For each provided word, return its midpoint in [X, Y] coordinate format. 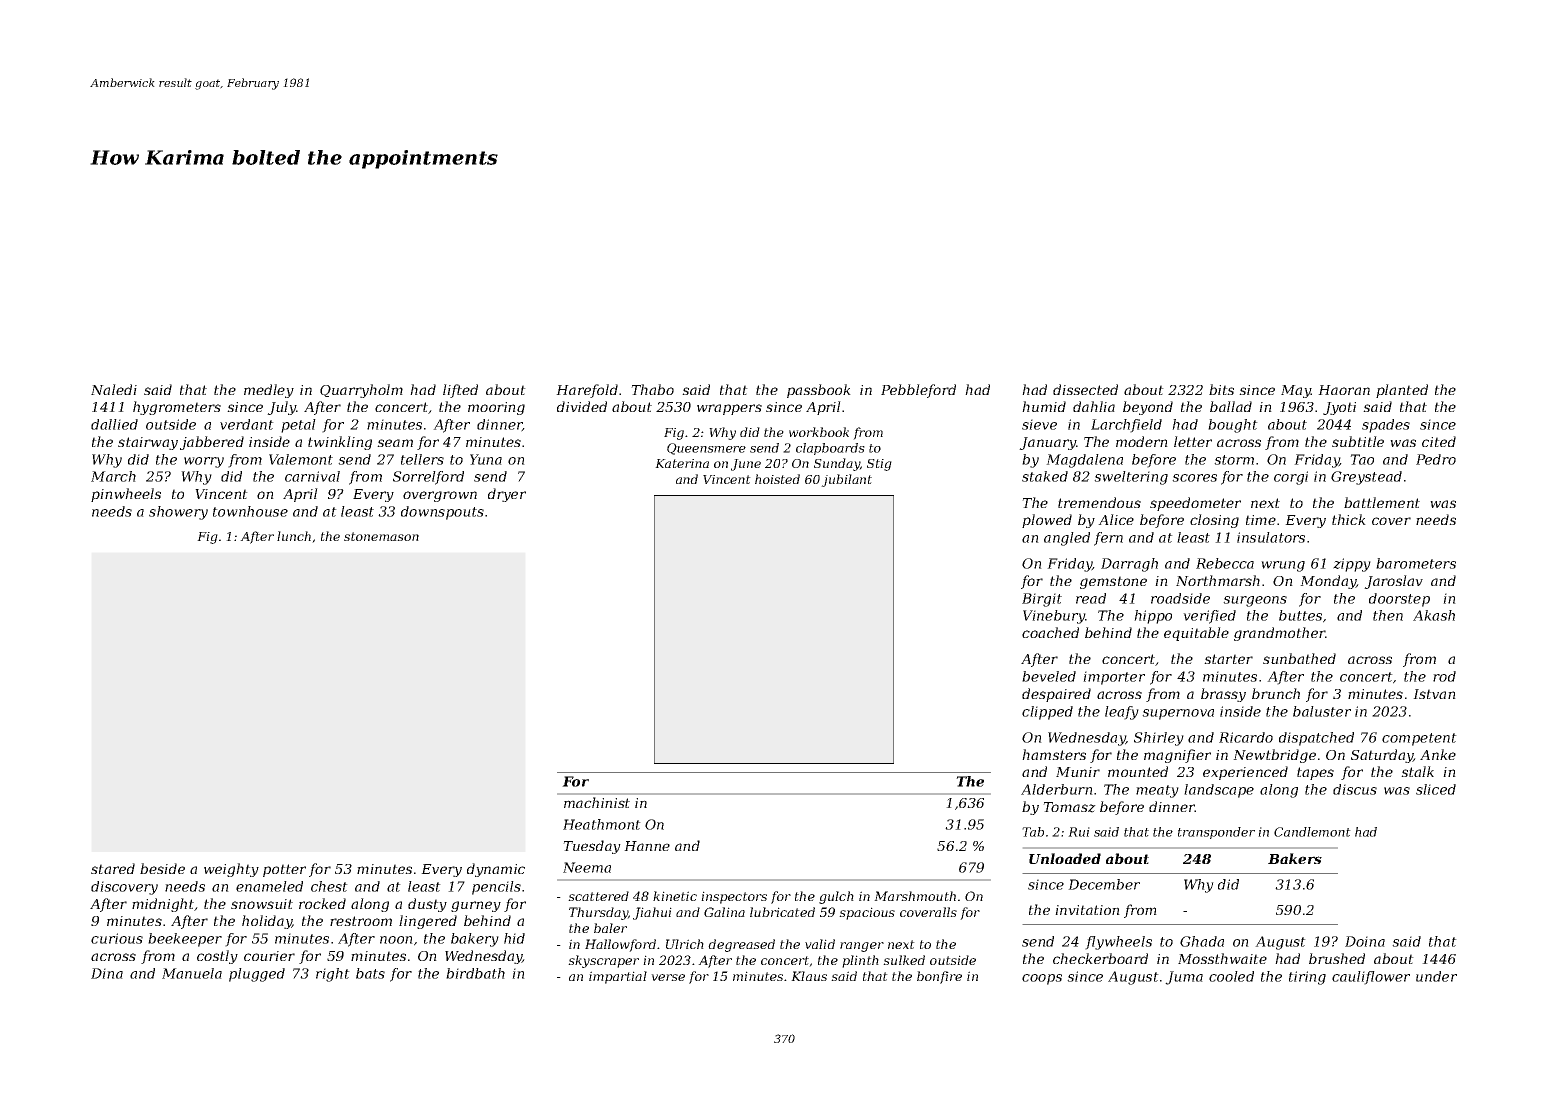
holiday [267, 922]
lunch [294, 536]
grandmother [1280, 634]
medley [269, 391]
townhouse [250, 511]
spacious [867, 913]
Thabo [652, 389]
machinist [597, 802]
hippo [1153, 617]
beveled [1049, 676]
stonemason [381, 536]
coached [1050, 632]
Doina [1365, 941]
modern [1142, 441]
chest [329, 886]
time [1261, 520]
